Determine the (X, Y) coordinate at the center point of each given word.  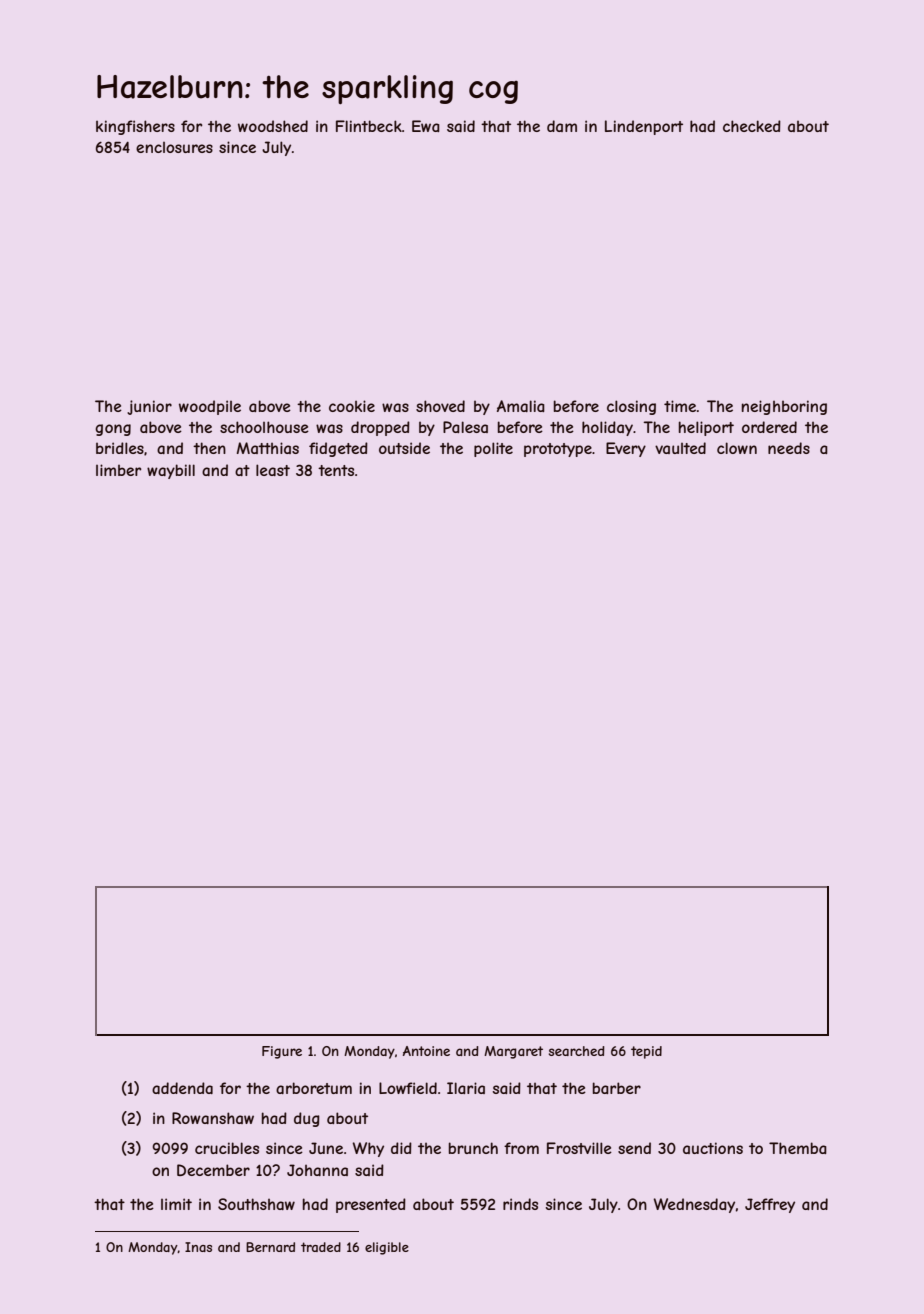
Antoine (426, 1051)
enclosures (174, 147)
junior (149, 407)
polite (493, 449)
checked (752, 126)
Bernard (270, 1247)
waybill (171, 471)
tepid (646, 1052)
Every (626, 449)
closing (631, 407)
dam (562, 126)
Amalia (521, 406)
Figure (282, 1052)
